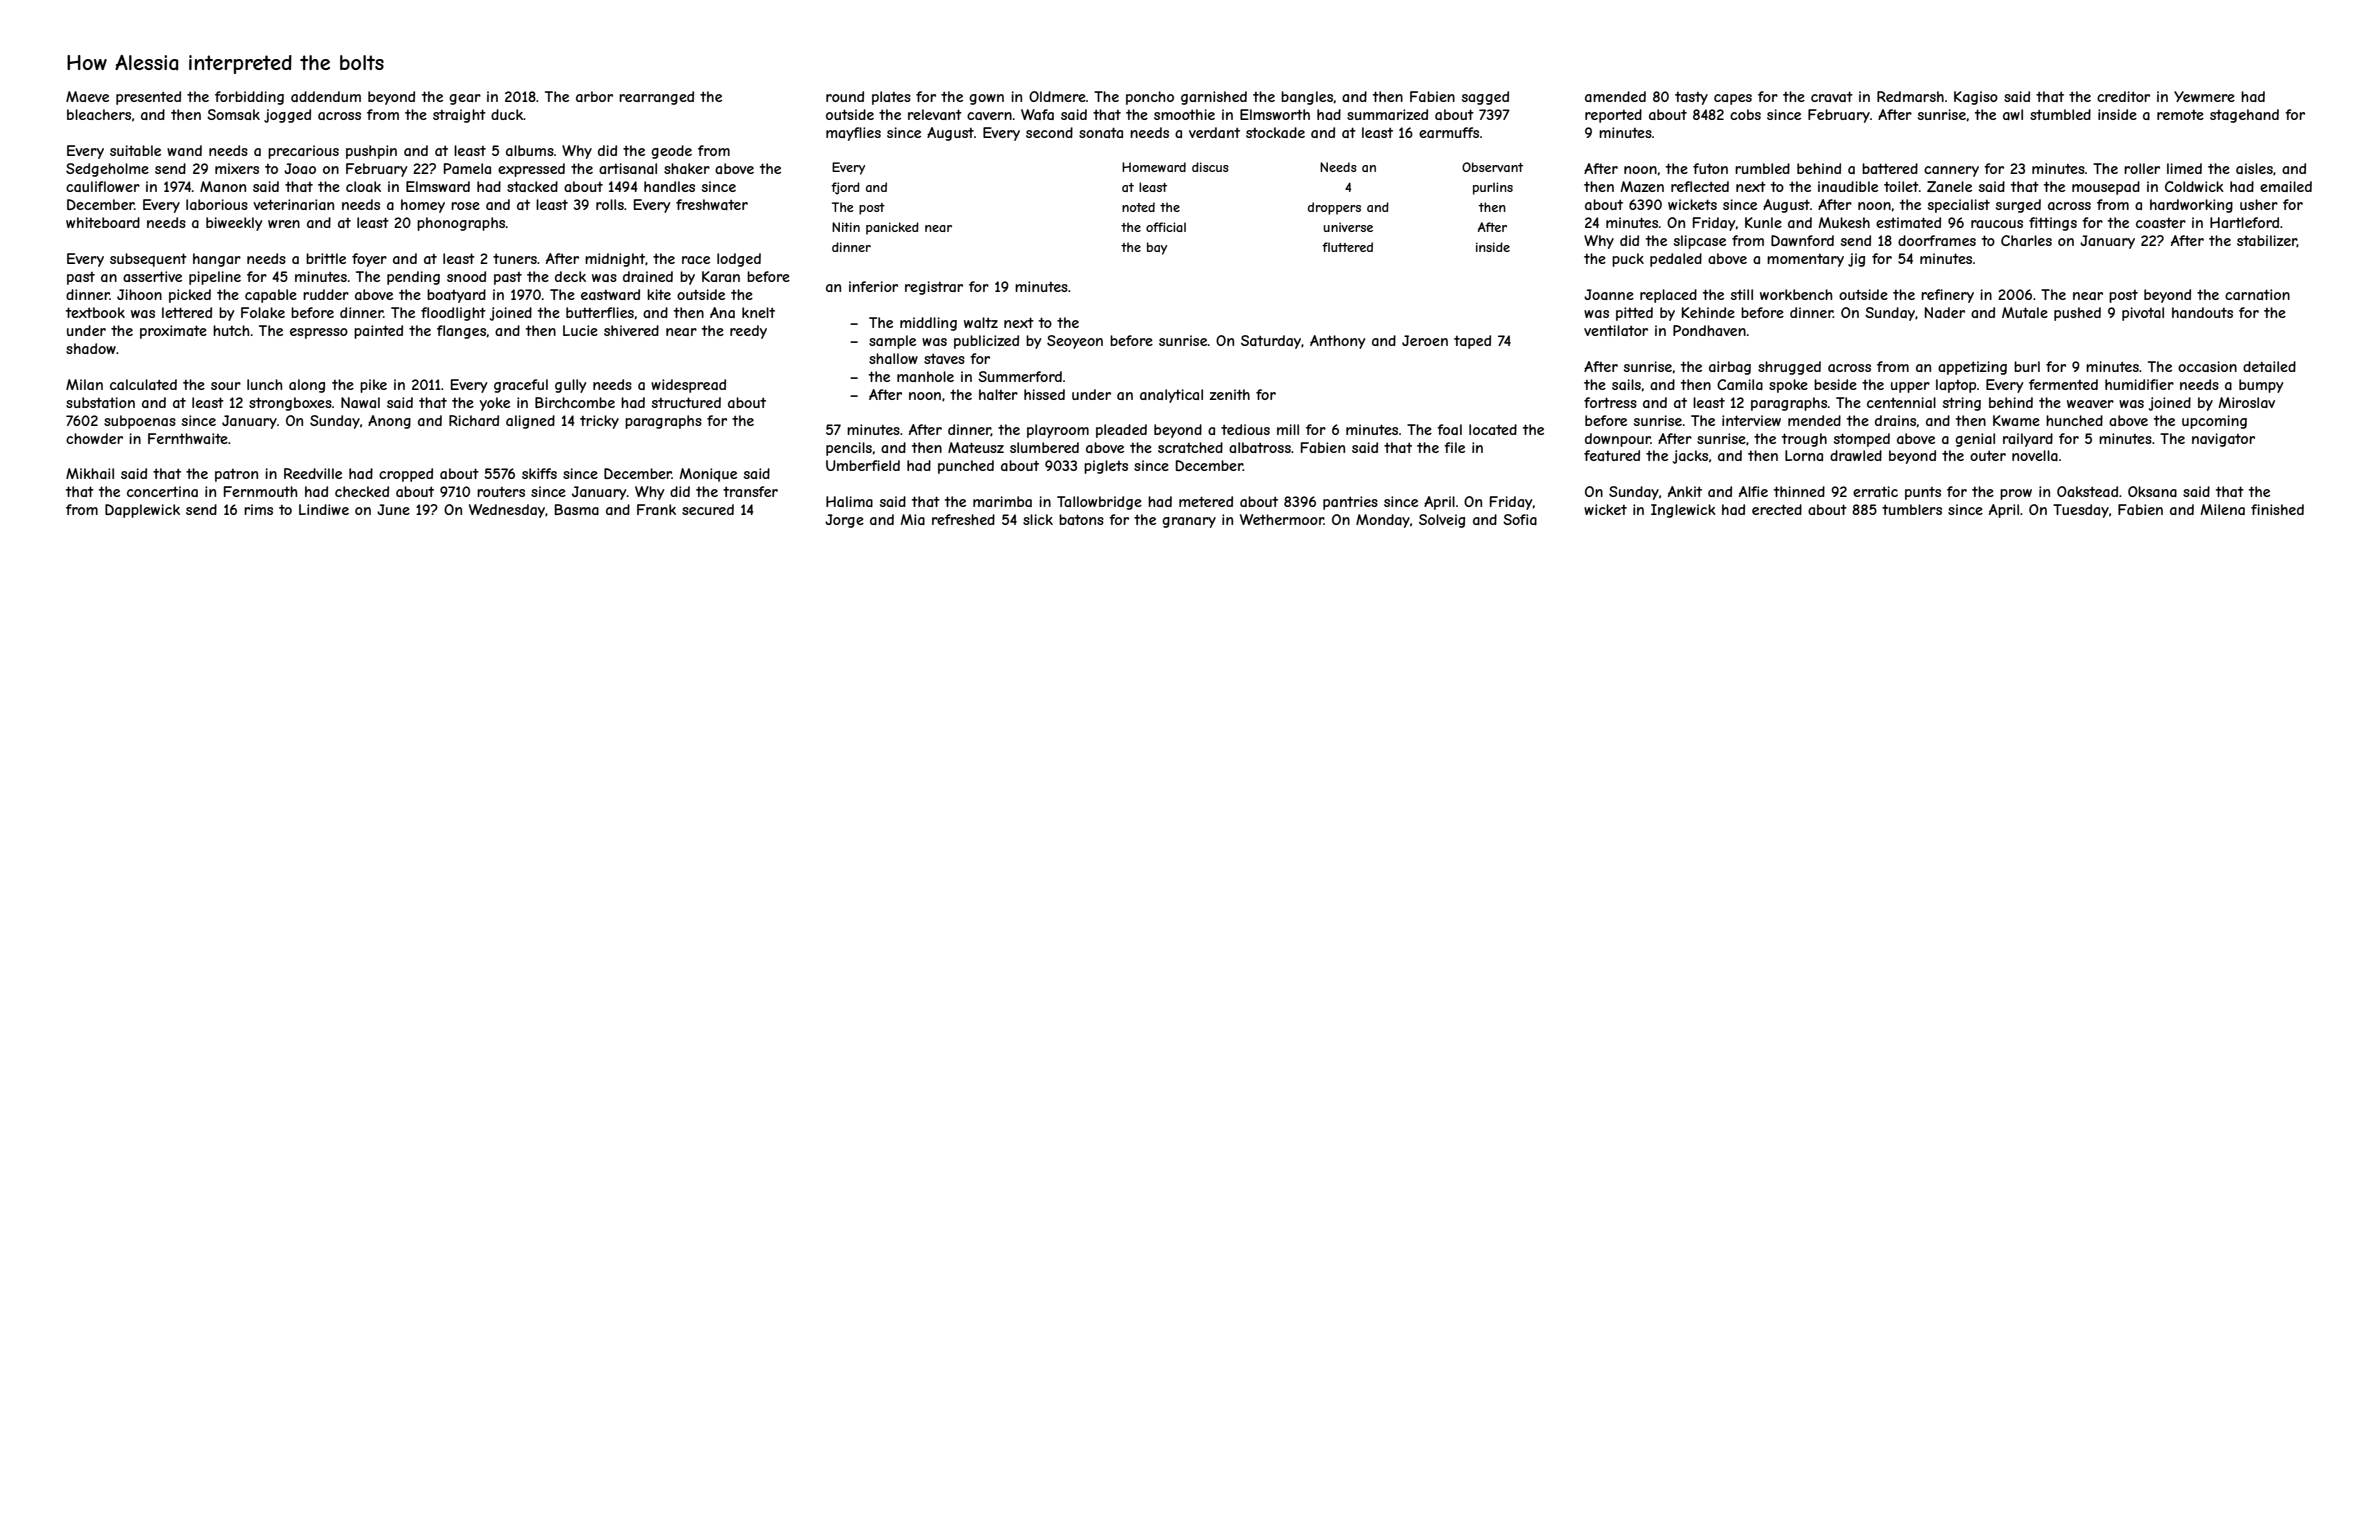 The height and width of the image is (1540, 2380). Describe the element at coordinates (148, 260) in the image. I see `subsequent` at that location.
